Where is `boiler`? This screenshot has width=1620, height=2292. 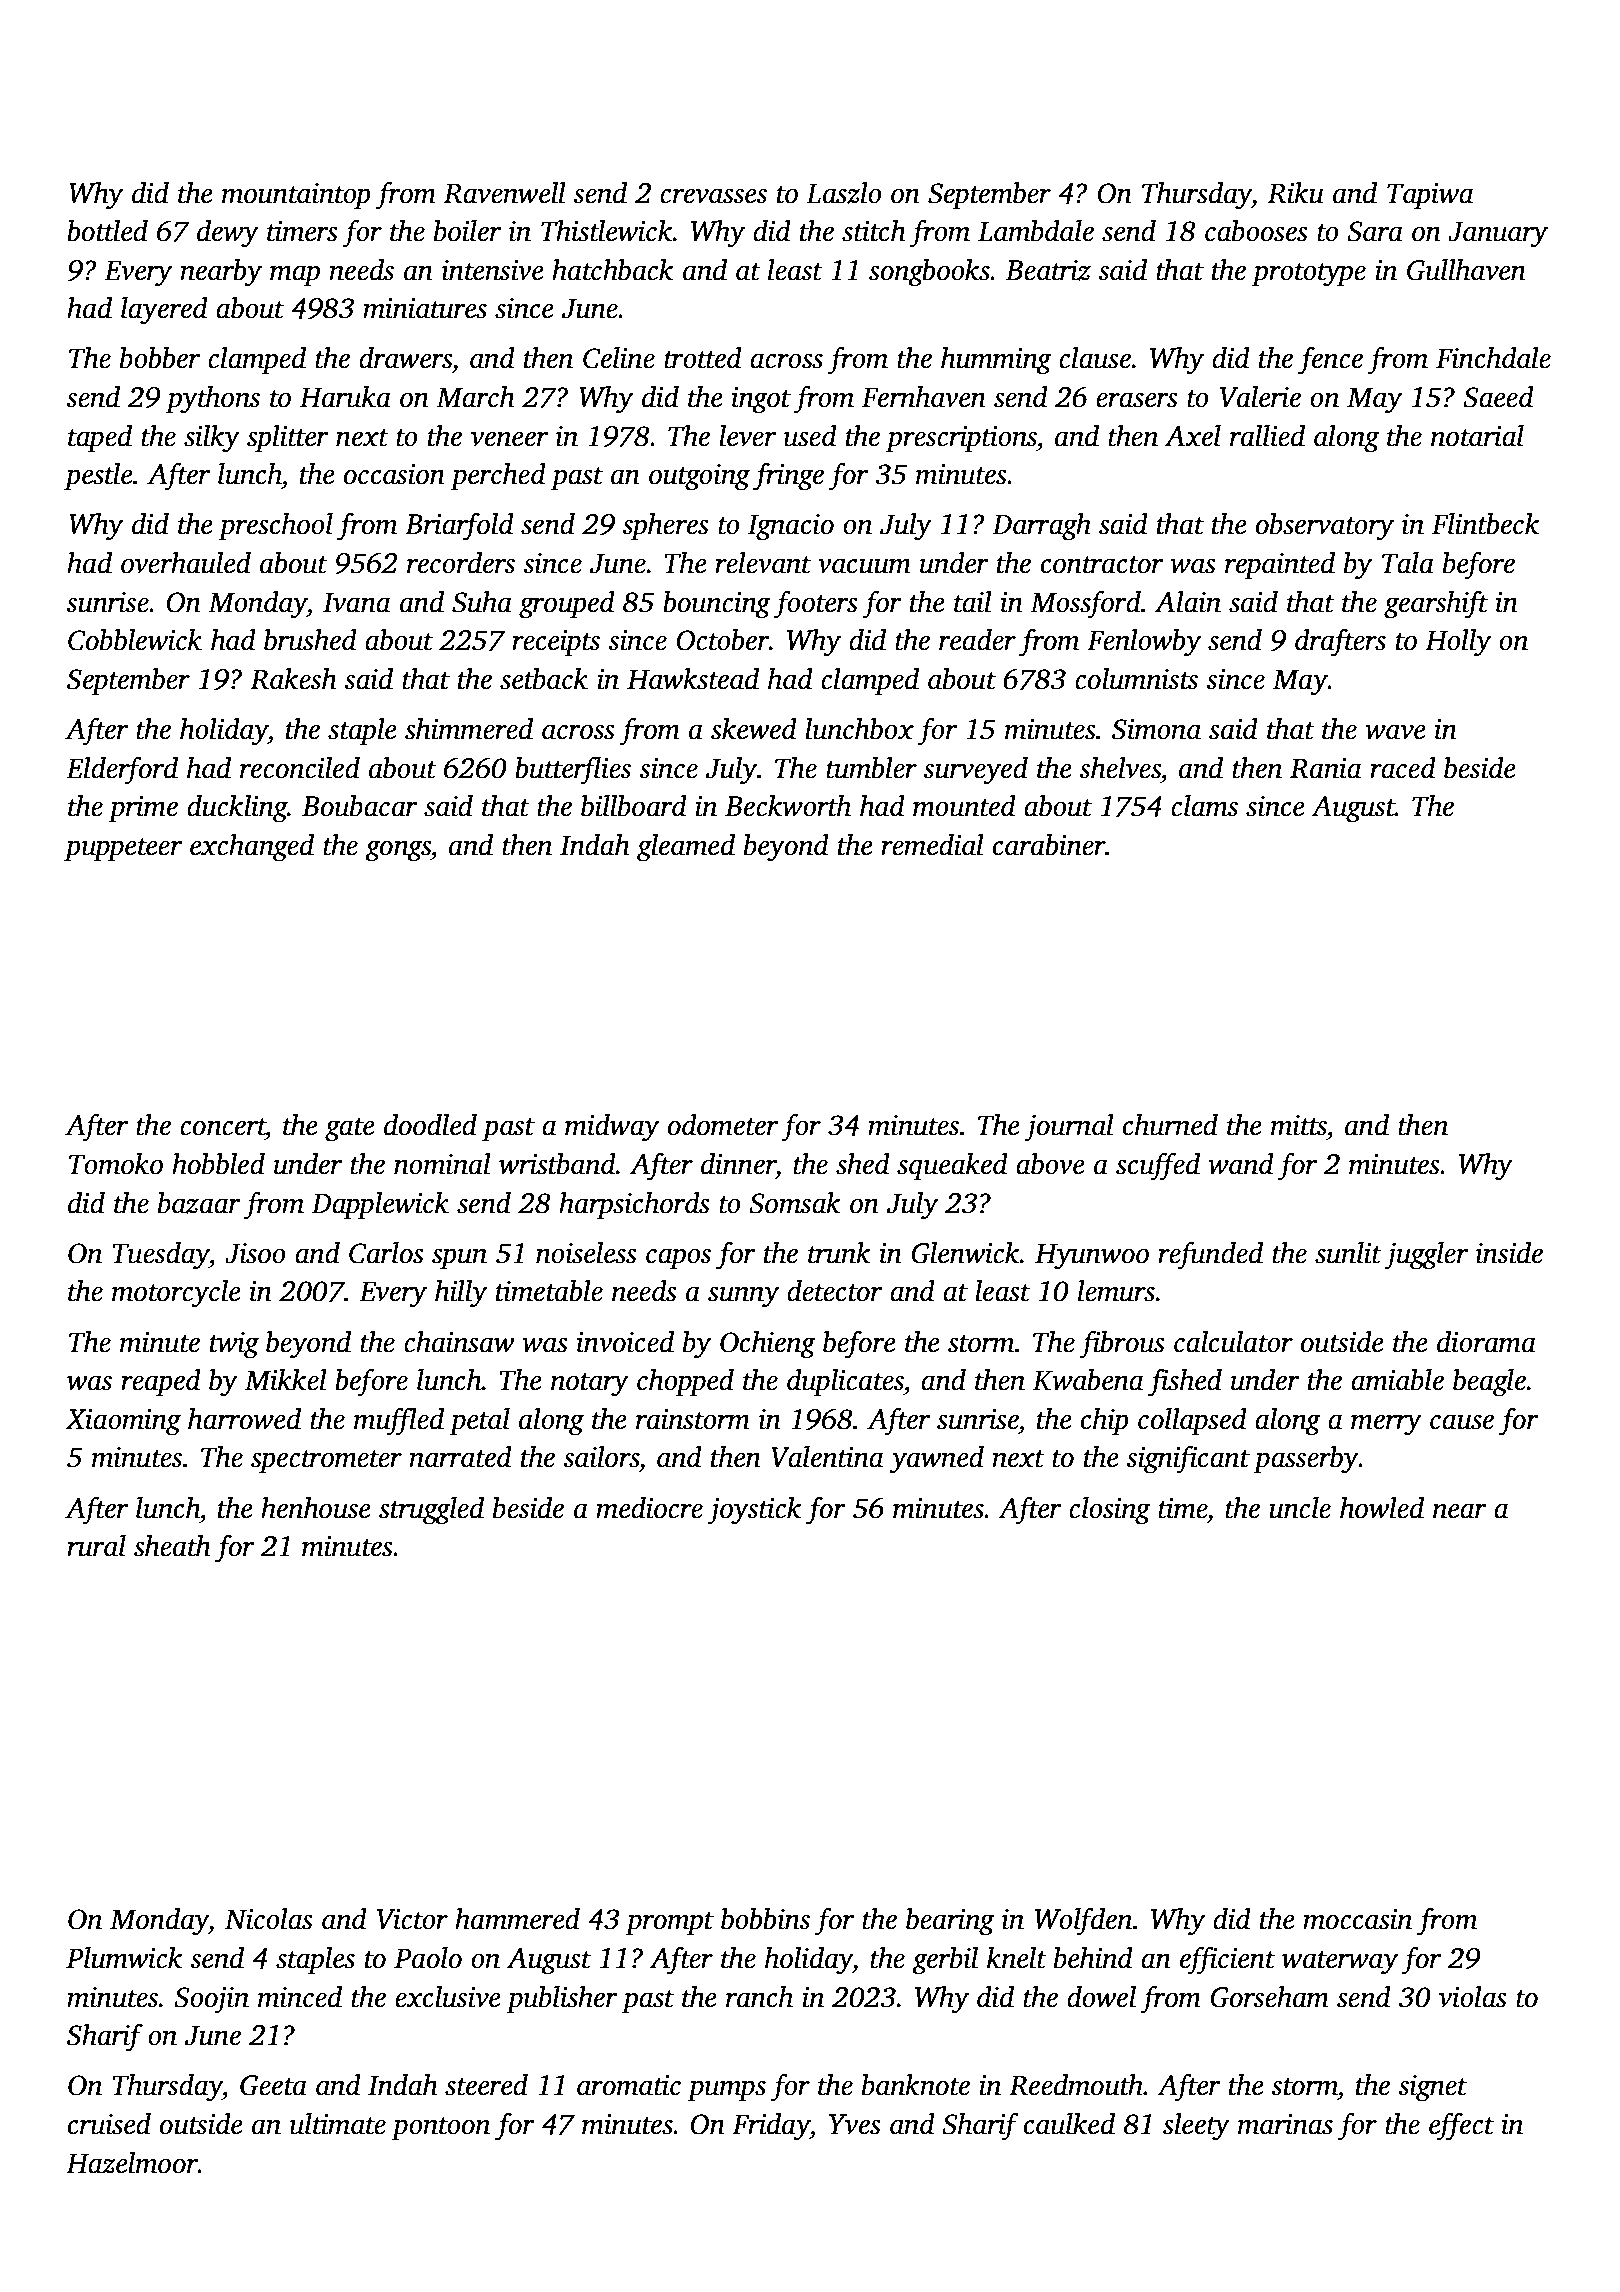
boiler is located at coordinates (467, 231).
